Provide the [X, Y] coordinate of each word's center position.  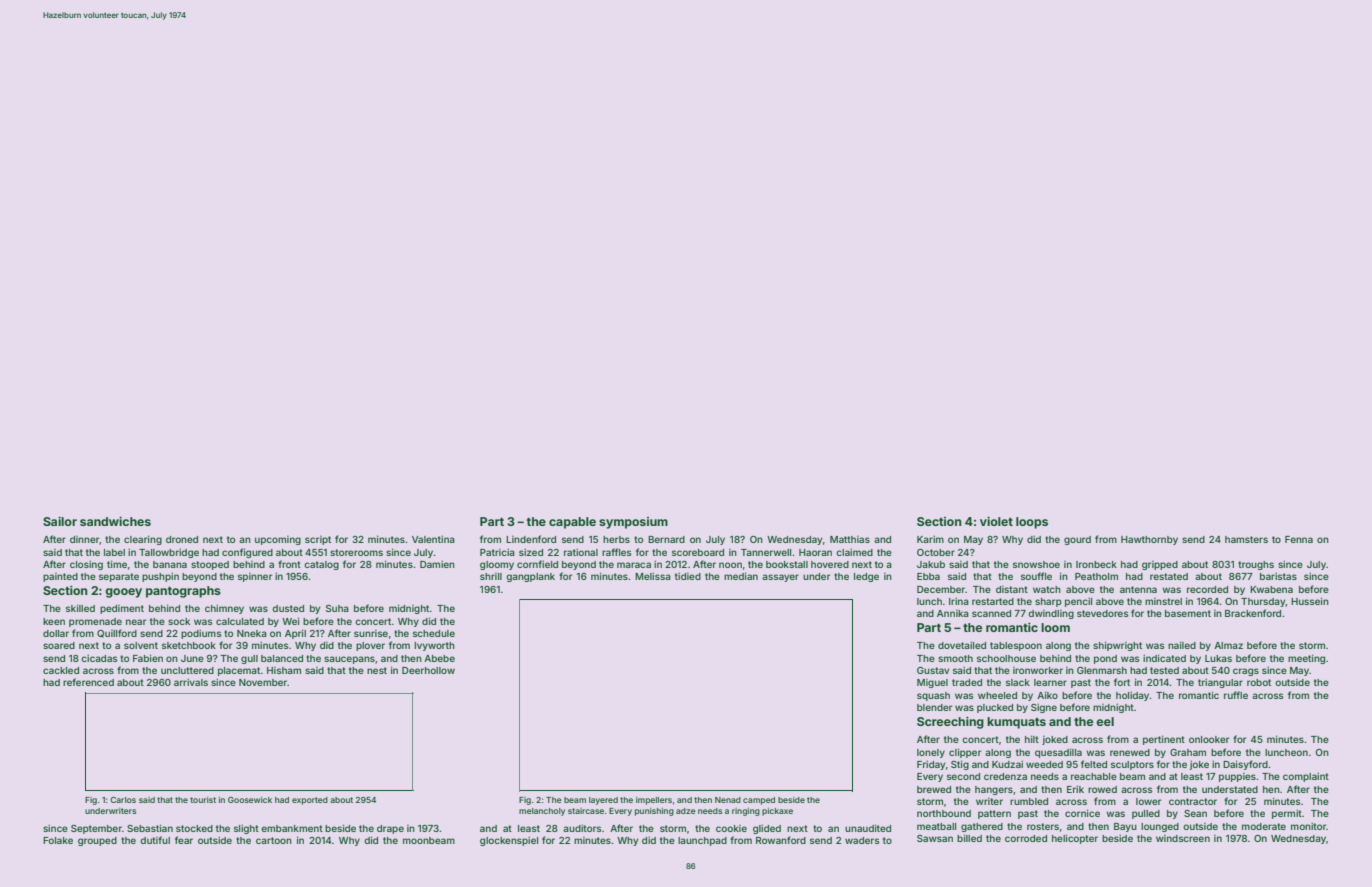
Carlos [123, 800]
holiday [1132, 696]
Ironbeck [1096, 564]
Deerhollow [428, 670]
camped [759, 801]
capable [572, 523]
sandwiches [115, 521]
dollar [56, 633]
